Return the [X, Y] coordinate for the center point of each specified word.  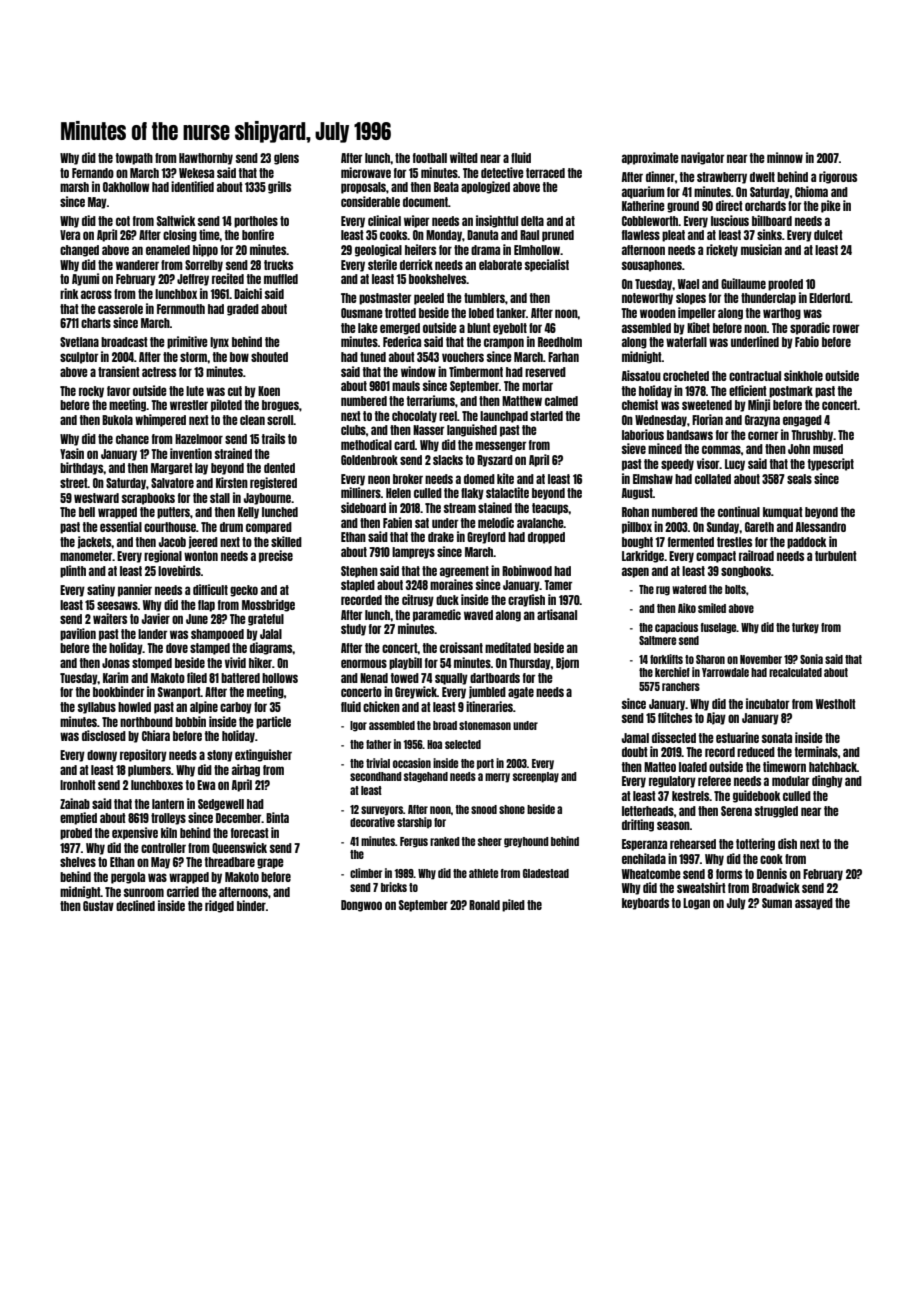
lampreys [413, 553]
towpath [134, 159]
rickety [722, 250]
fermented [691, 542]
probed [76, 834]
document [425, 202]
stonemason [485, 725]
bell [87, 512]
